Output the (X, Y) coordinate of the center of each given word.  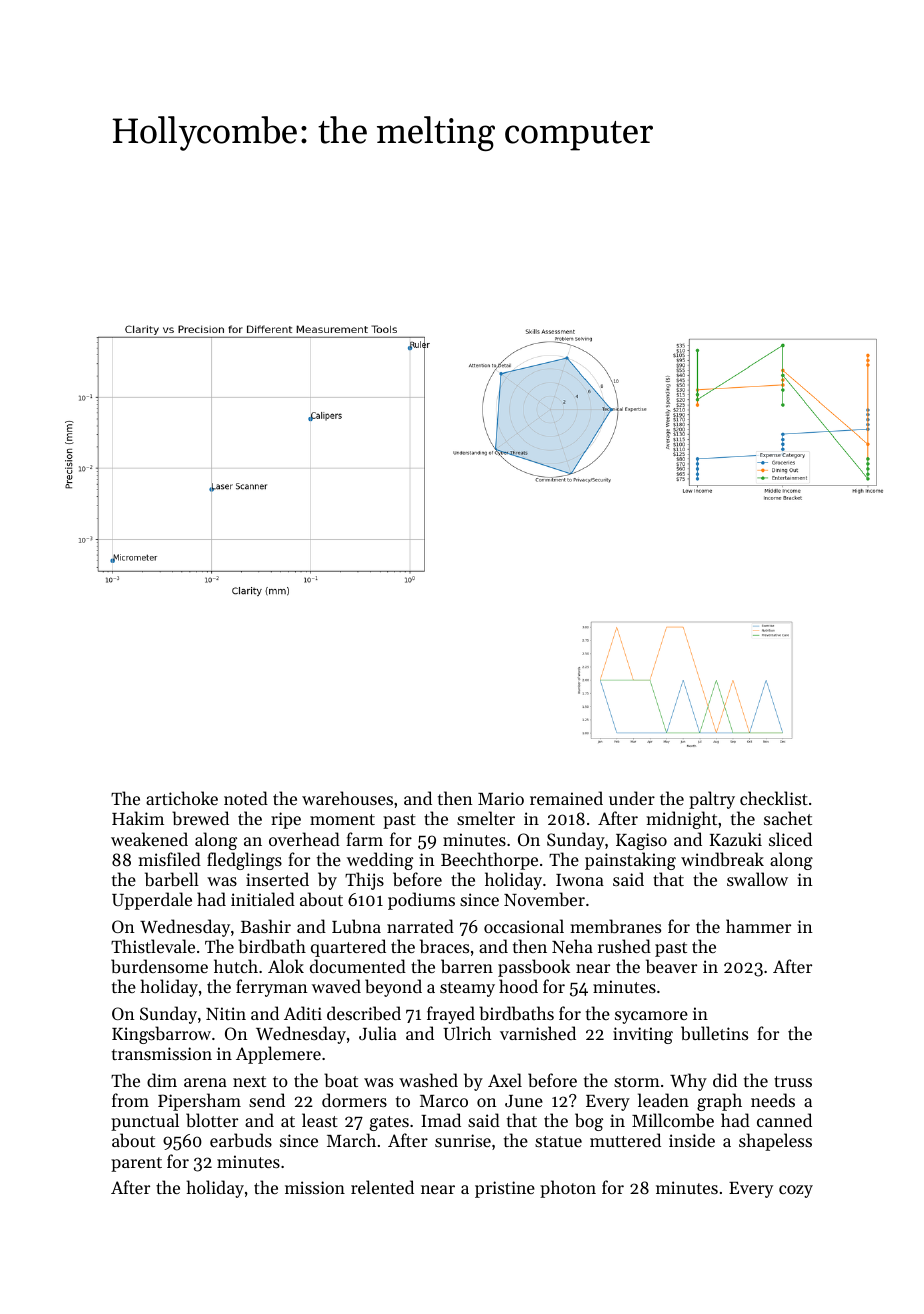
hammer (758, 926)
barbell (172, 879)
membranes (615, 926)
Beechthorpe (489, 861)
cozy (796, 1191)
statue (558, 1141)
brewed (200, 818)
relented (382, 1187)
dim (162, 1080)
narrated (420, 926)
